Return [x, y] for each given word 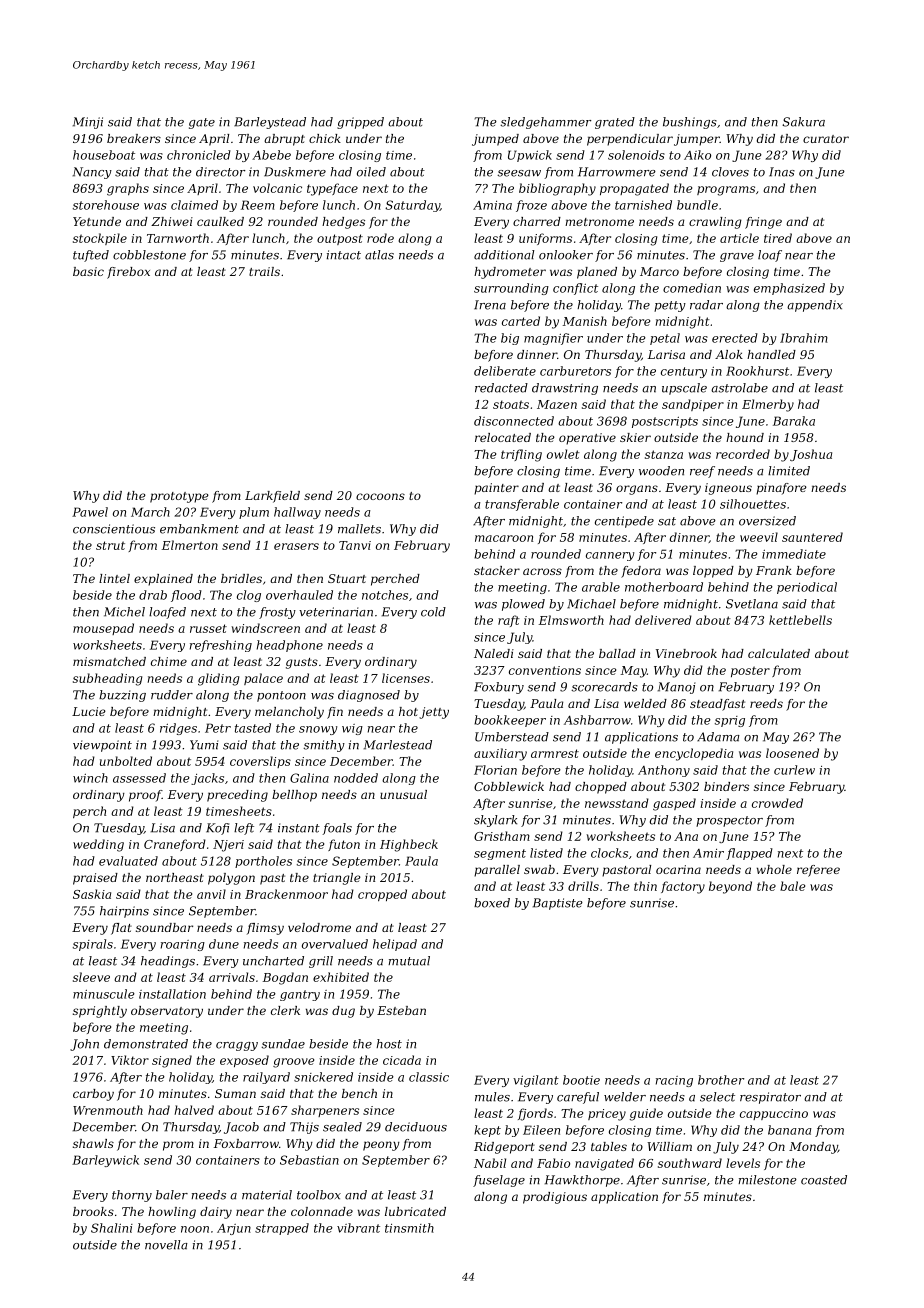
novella [166, 1245]
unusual [403, 794]
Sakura [803, 122]
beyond [730, 887]
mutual [409, 961]
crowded [777, 803]
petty [670, 306]
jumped [495, 140]
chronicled [199, 155]
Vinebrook [686, 653]
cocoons [380, 496]
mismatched [109, 661]
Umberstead [512, 737]
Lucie [89, 711]
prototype [179, 497]
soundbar [164, 927]
